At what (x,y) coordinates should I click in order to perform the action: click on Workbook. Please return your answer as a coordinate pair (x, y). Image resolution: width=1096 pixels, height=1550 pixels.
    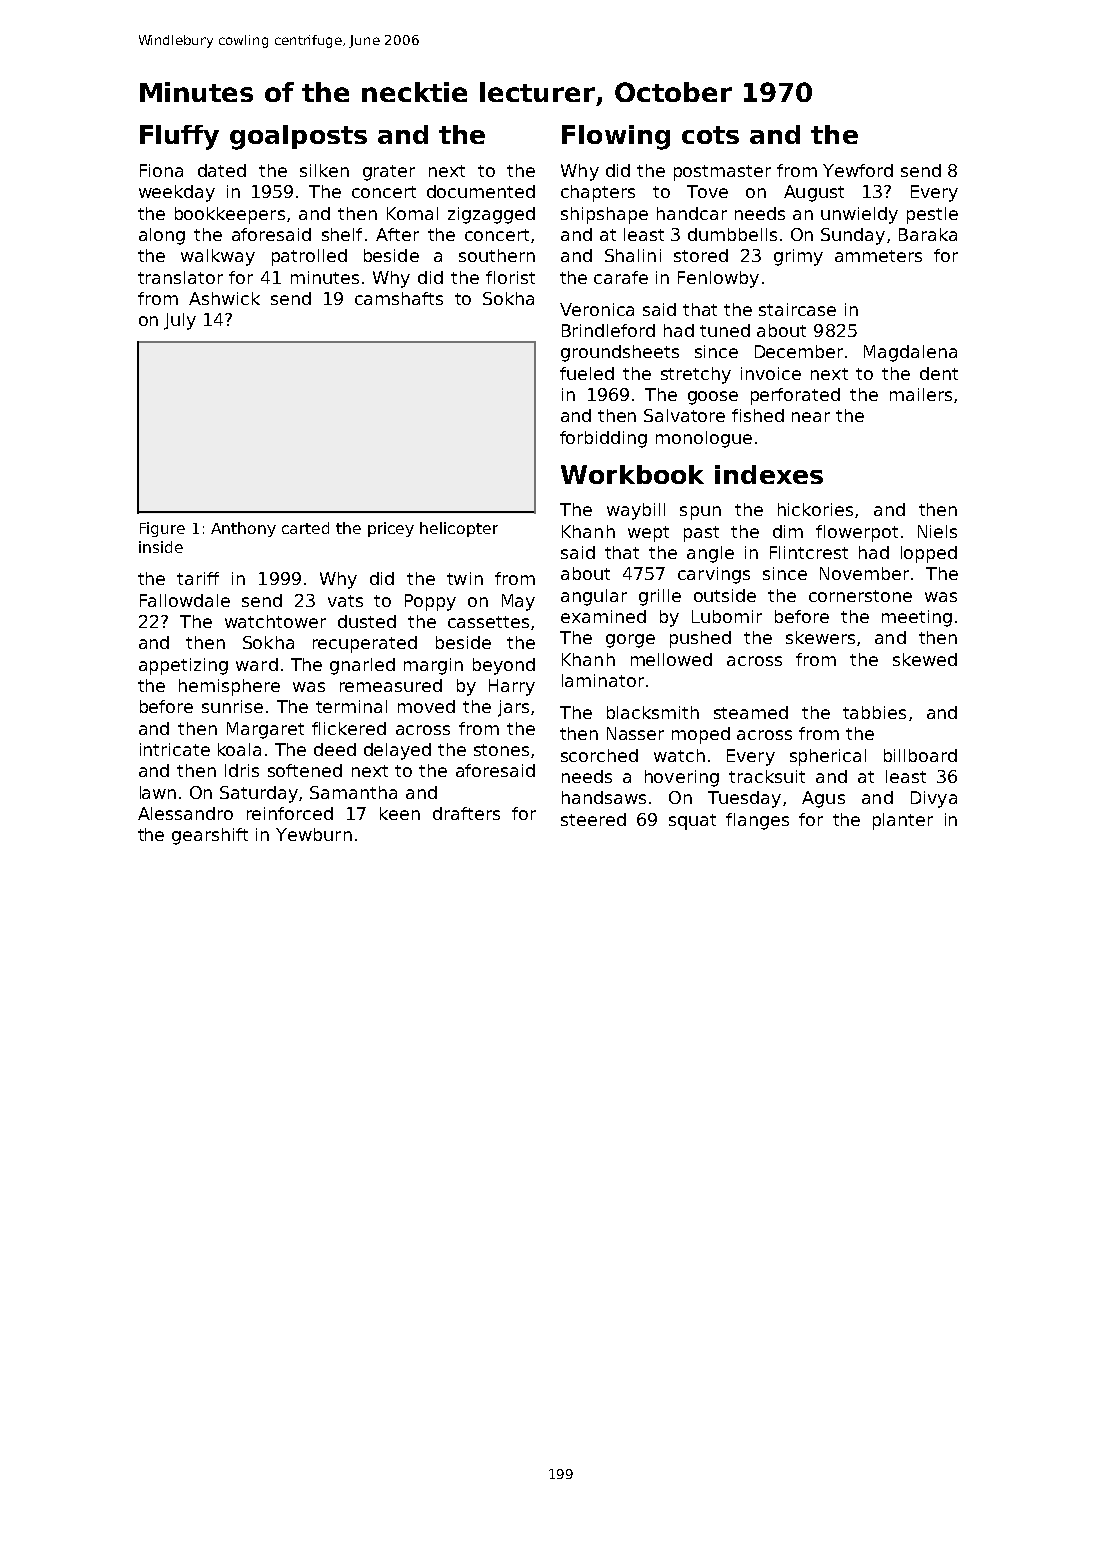
    Looking at the image, I should click on (632, 474).
